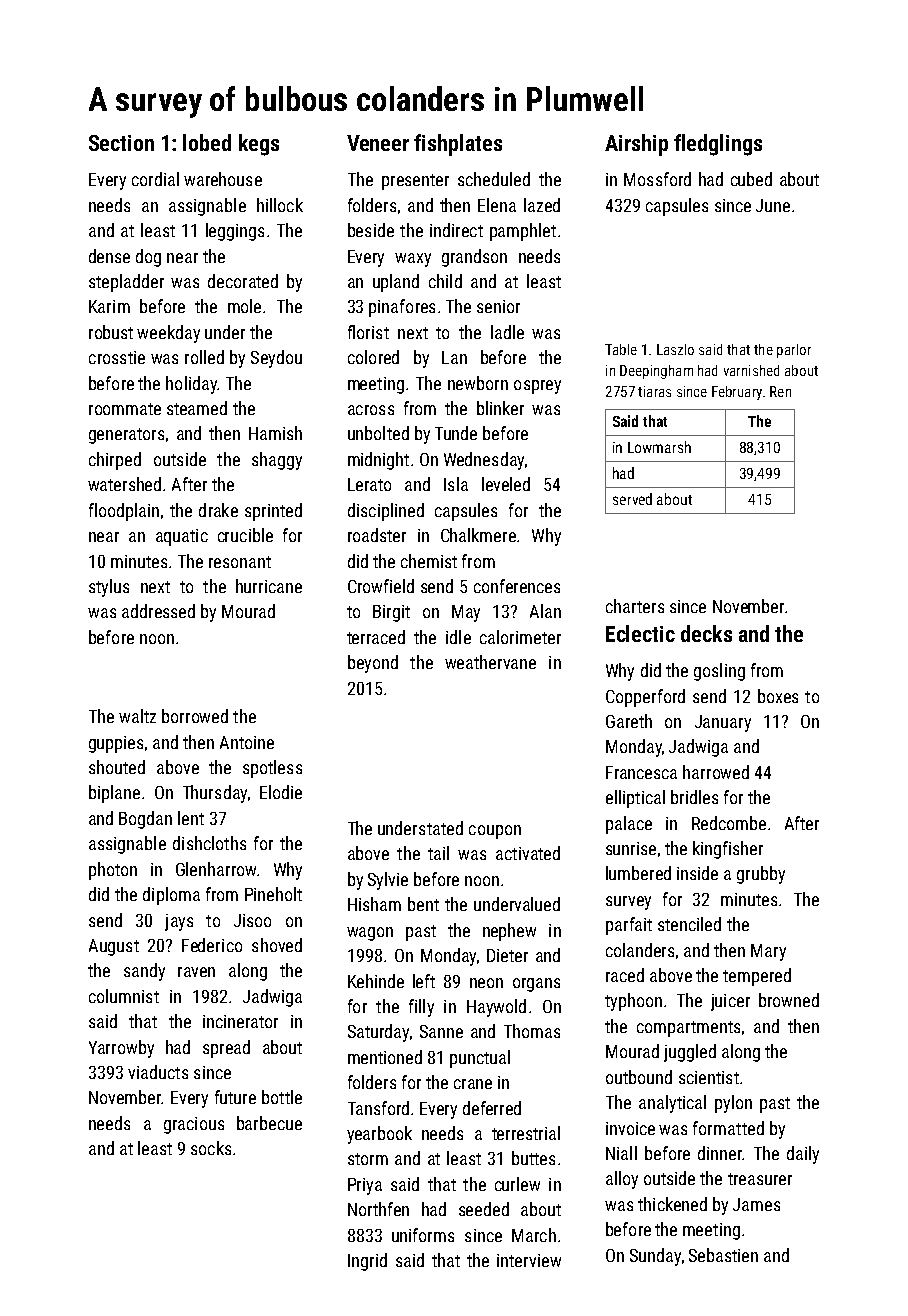 Image resolution: width=908 pixels, height=1316 pixels. I want to click on Lowmarsh, so click(659, 447).
